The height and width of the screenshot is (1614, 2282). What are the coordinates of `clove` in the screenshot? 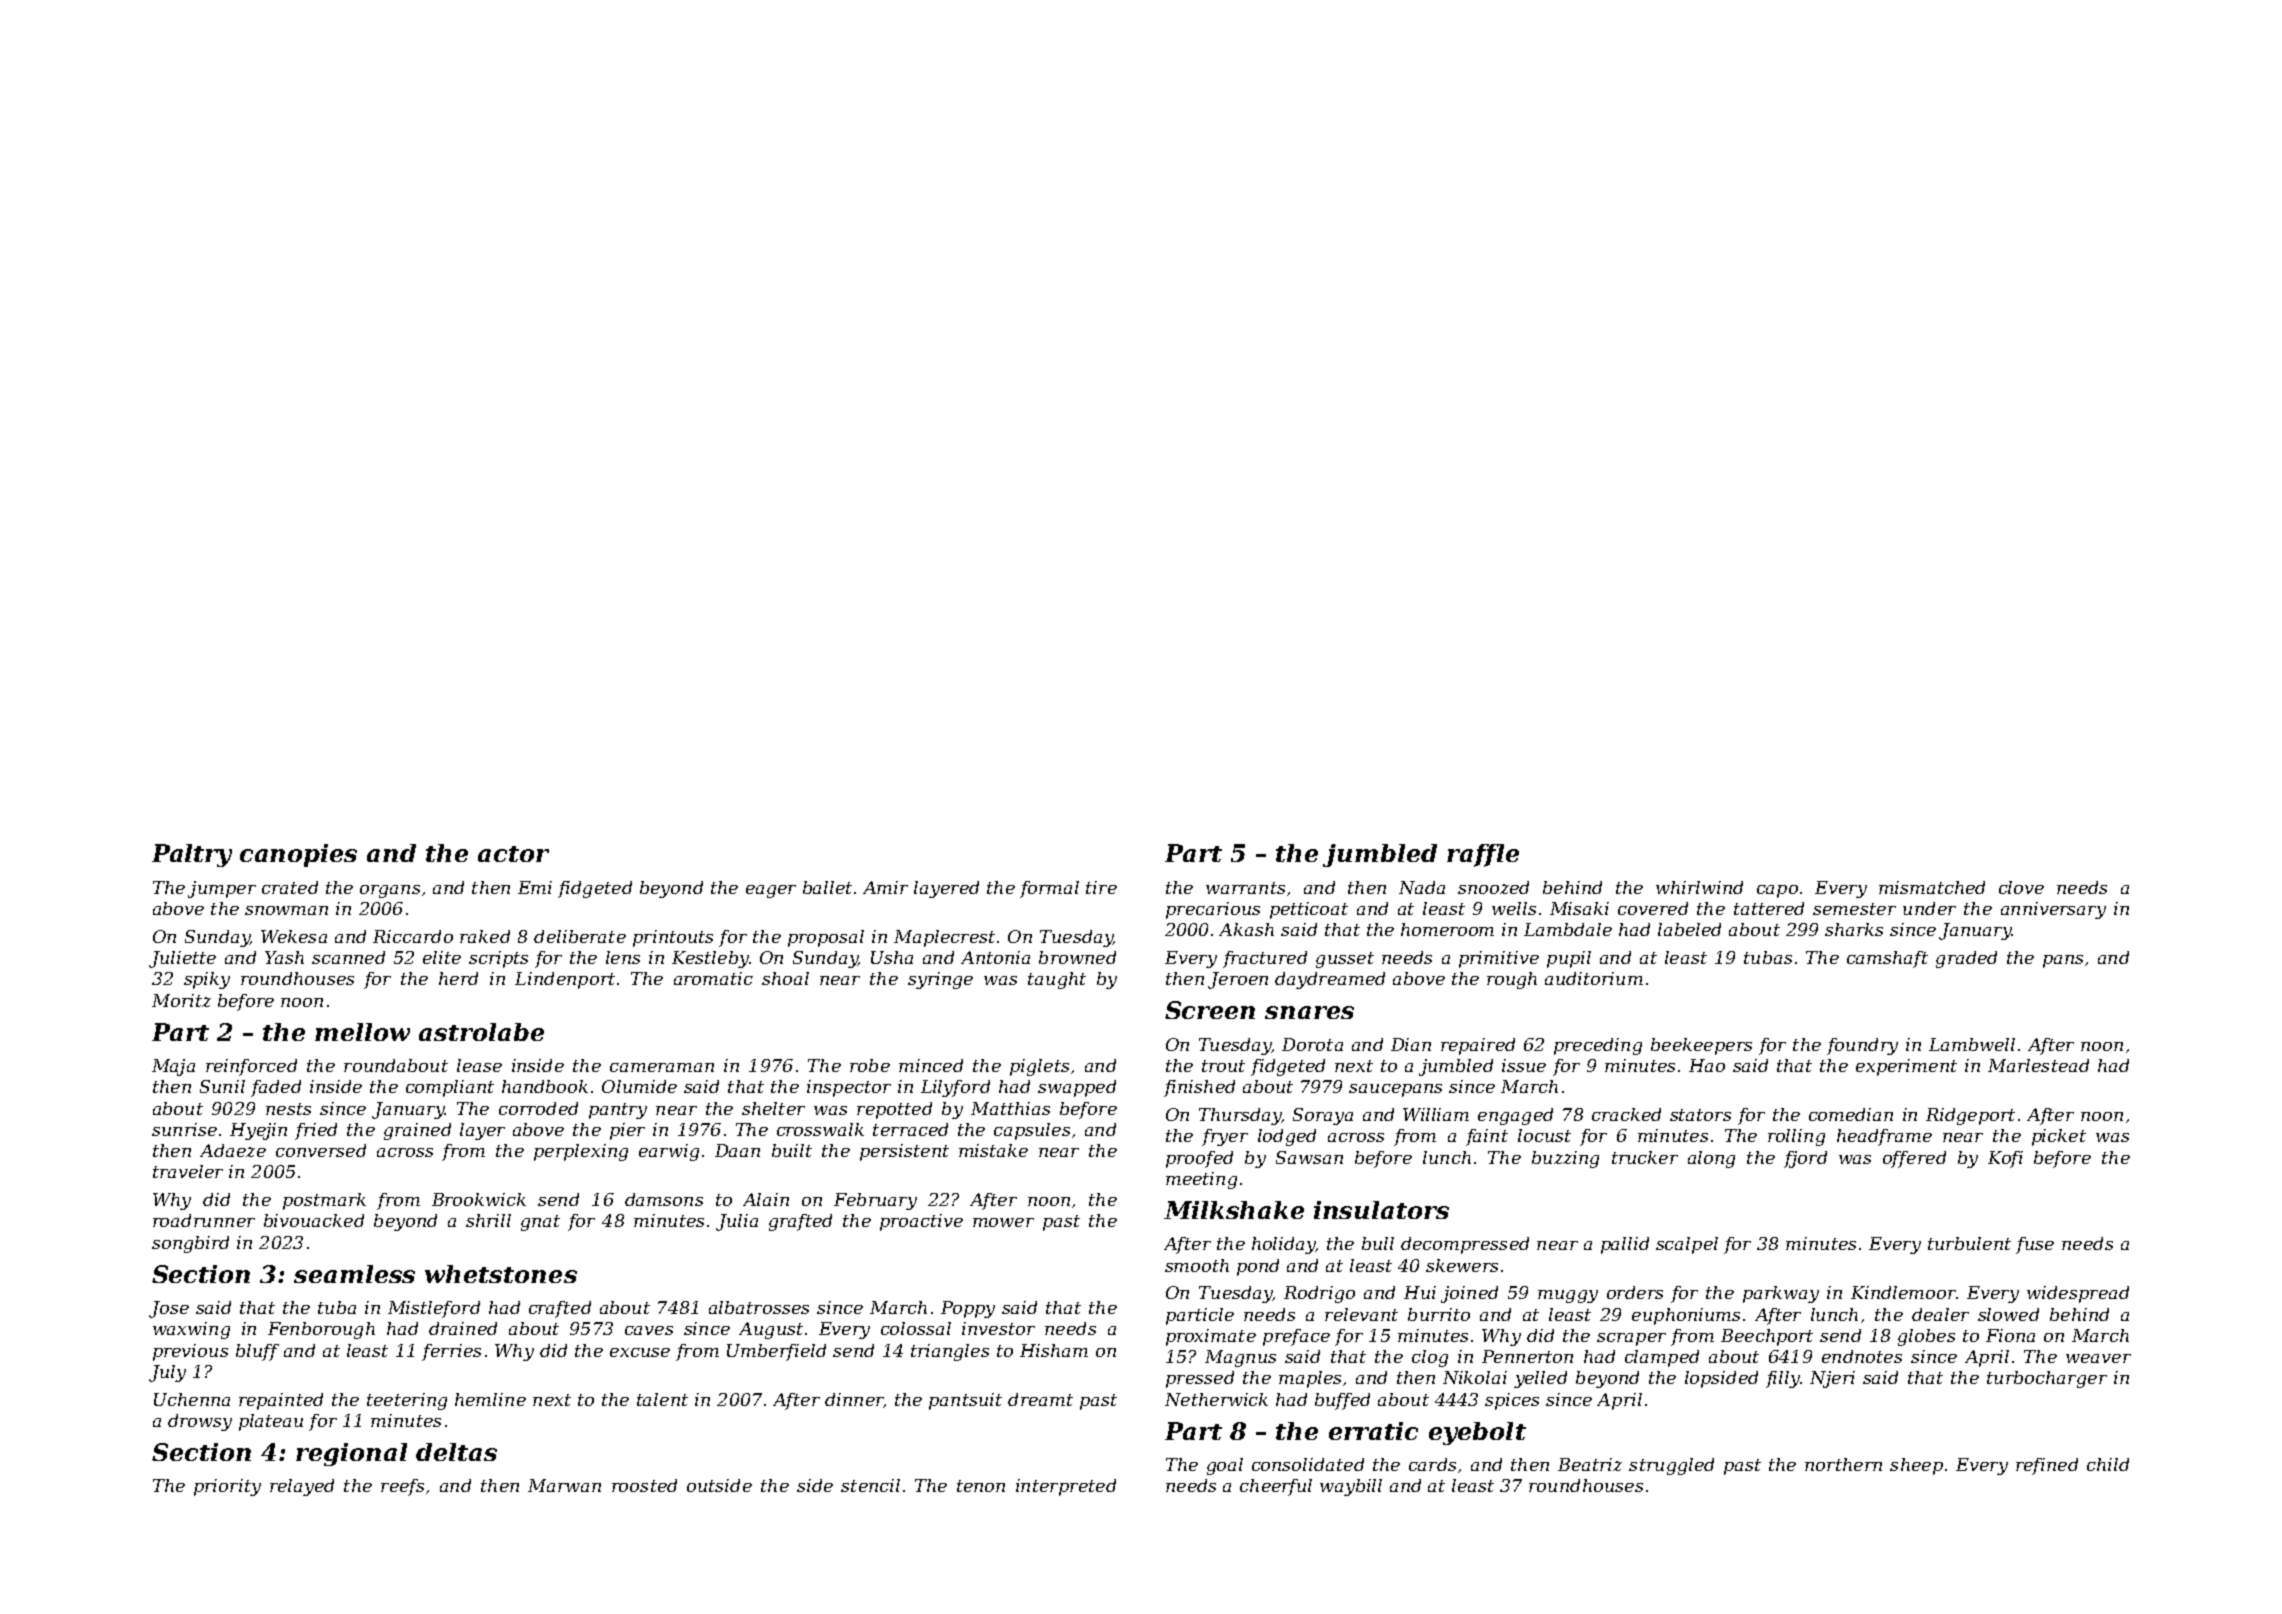 It's located at (2021, 887).
